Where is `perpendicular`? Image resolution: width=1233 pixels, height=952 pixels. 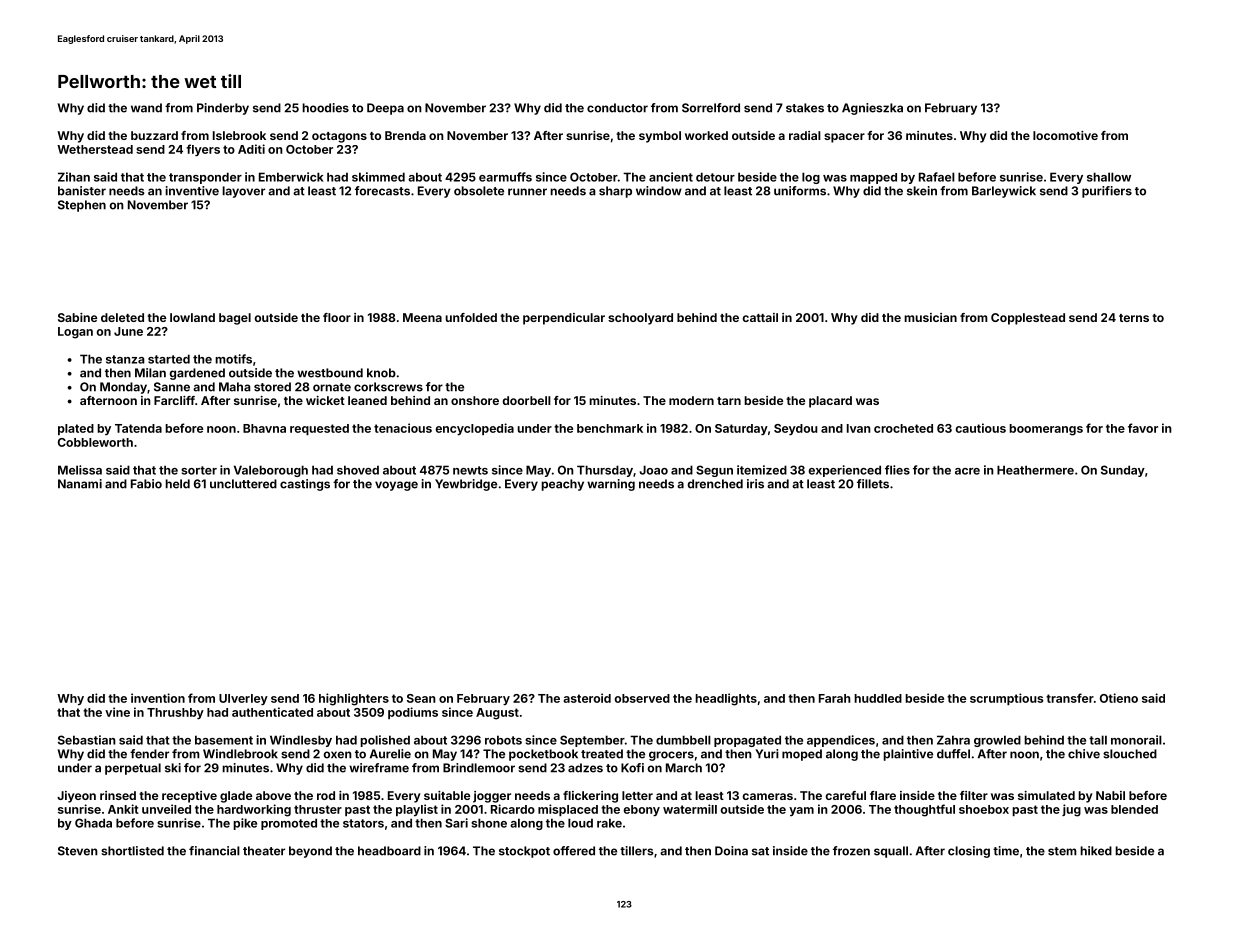
perpendicular is located at coordinates (564, 319).
